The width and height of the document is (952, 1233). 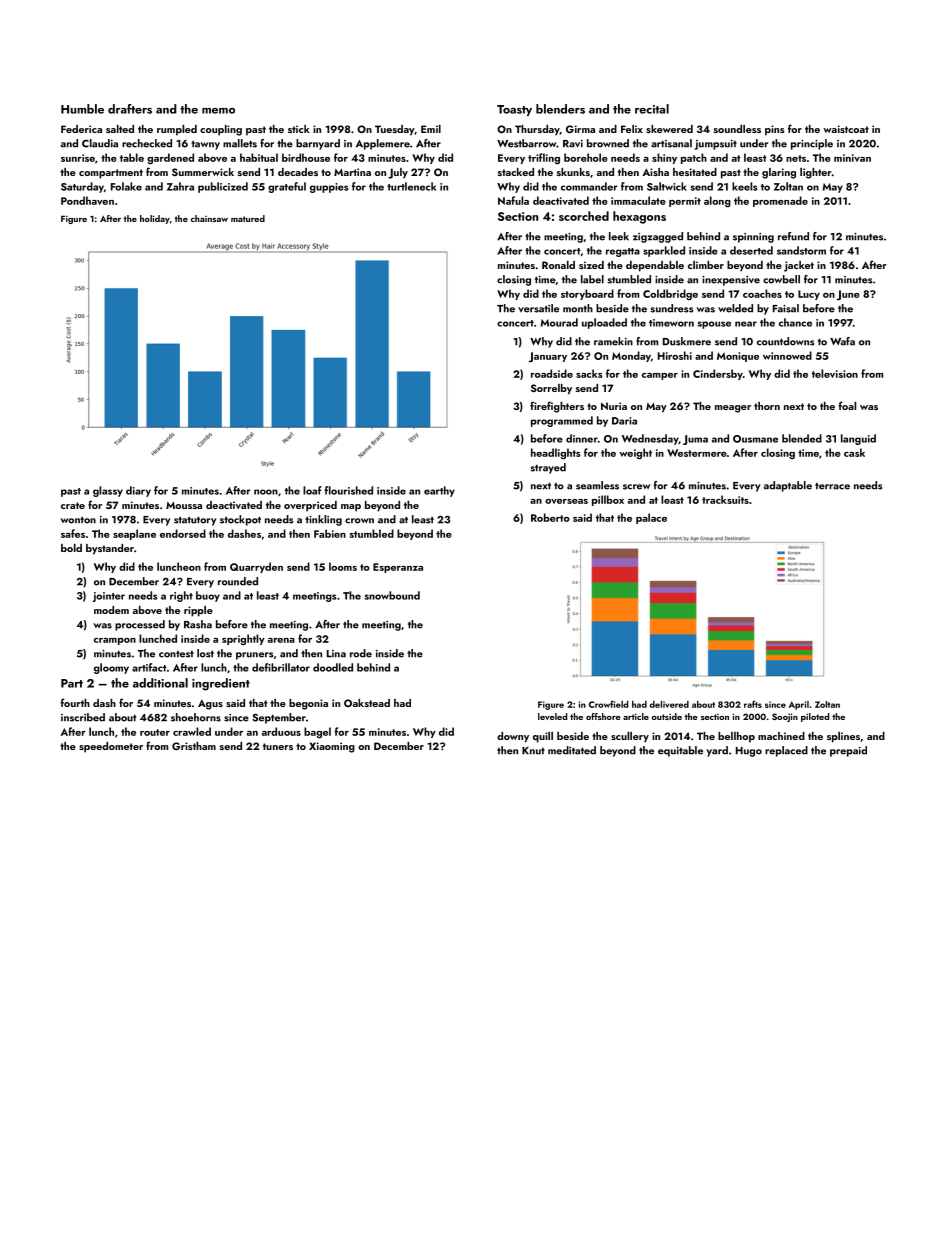 What do you see at coordinates (299, 129) in the document?
I see `stick` at bounding box center [299, 129].
